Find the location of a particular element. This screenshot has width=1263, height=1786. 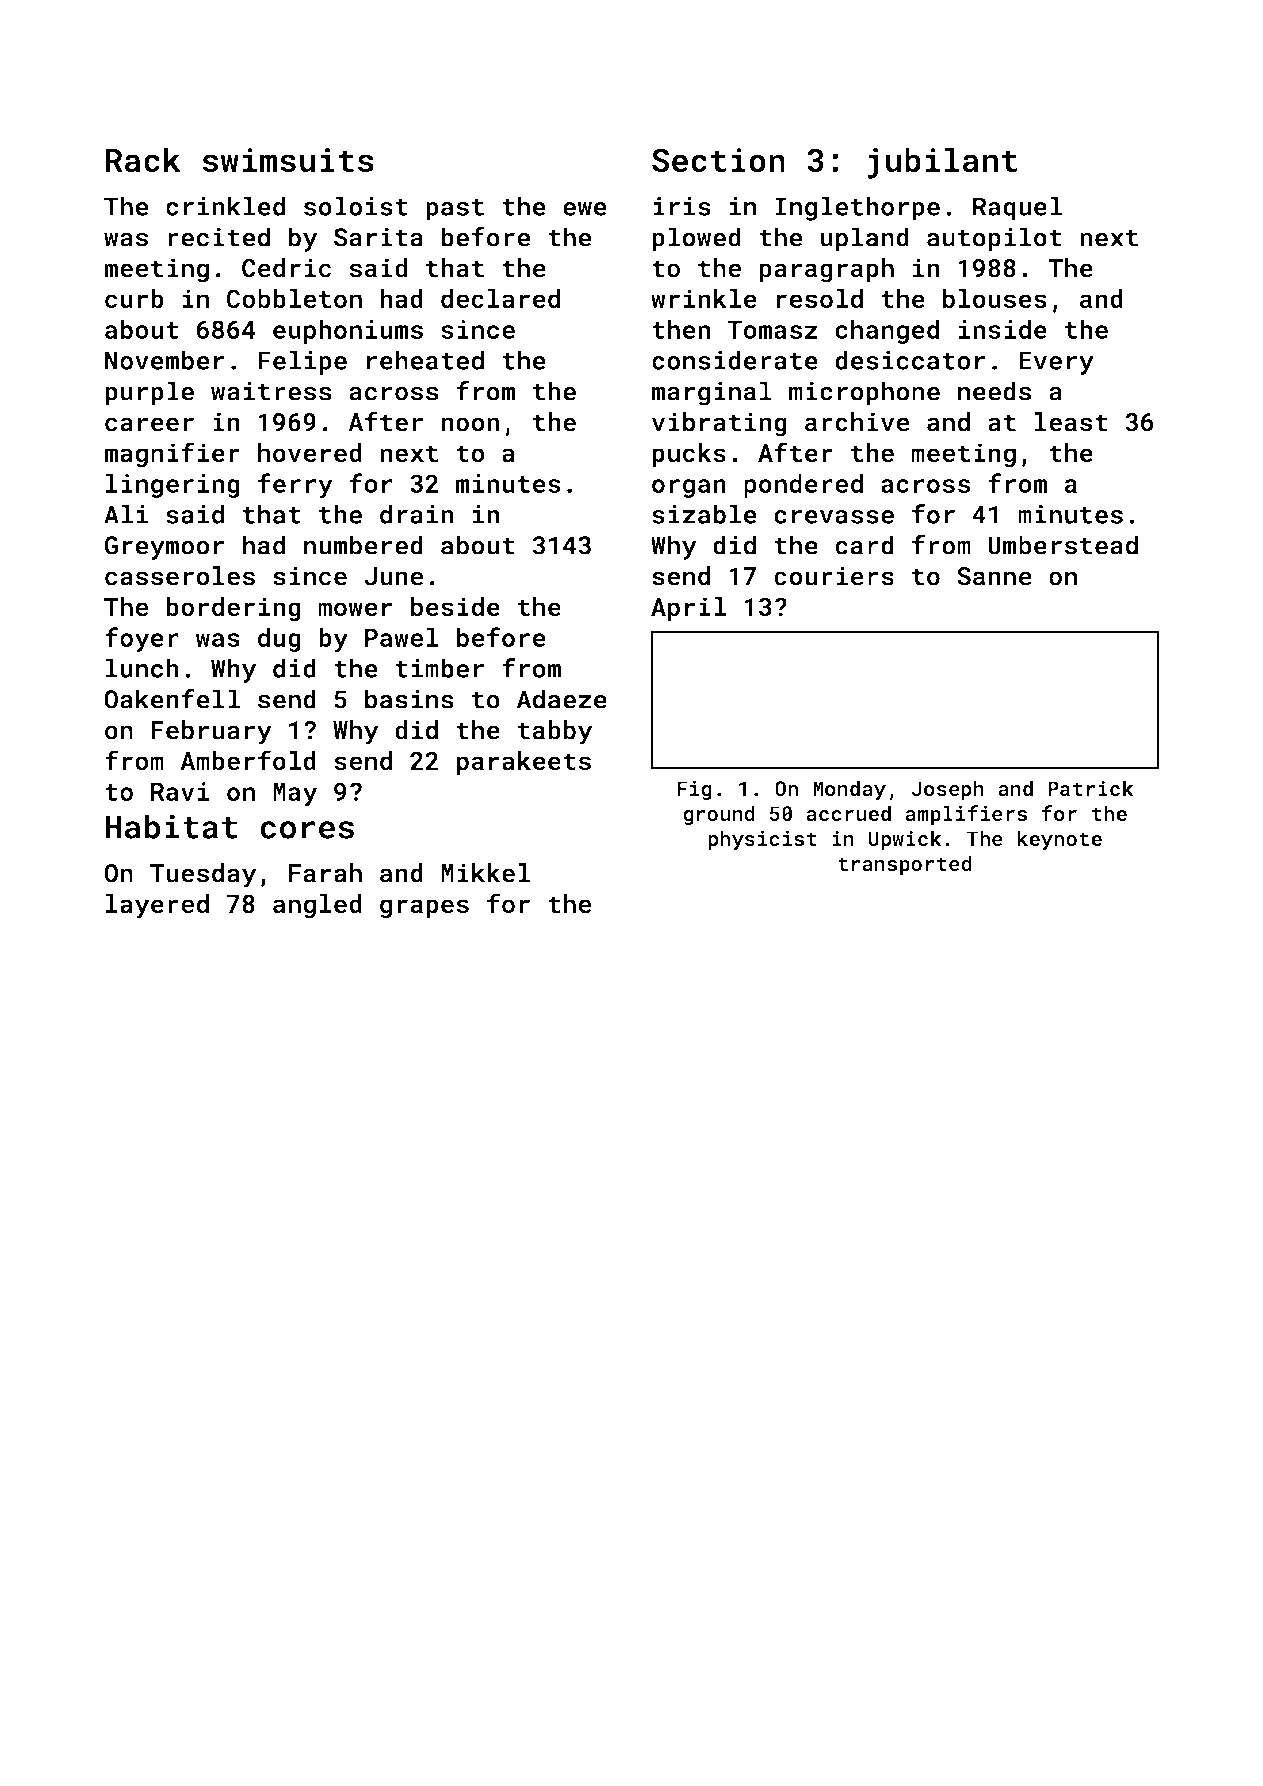

noon is located at coordinates (470, 424).
